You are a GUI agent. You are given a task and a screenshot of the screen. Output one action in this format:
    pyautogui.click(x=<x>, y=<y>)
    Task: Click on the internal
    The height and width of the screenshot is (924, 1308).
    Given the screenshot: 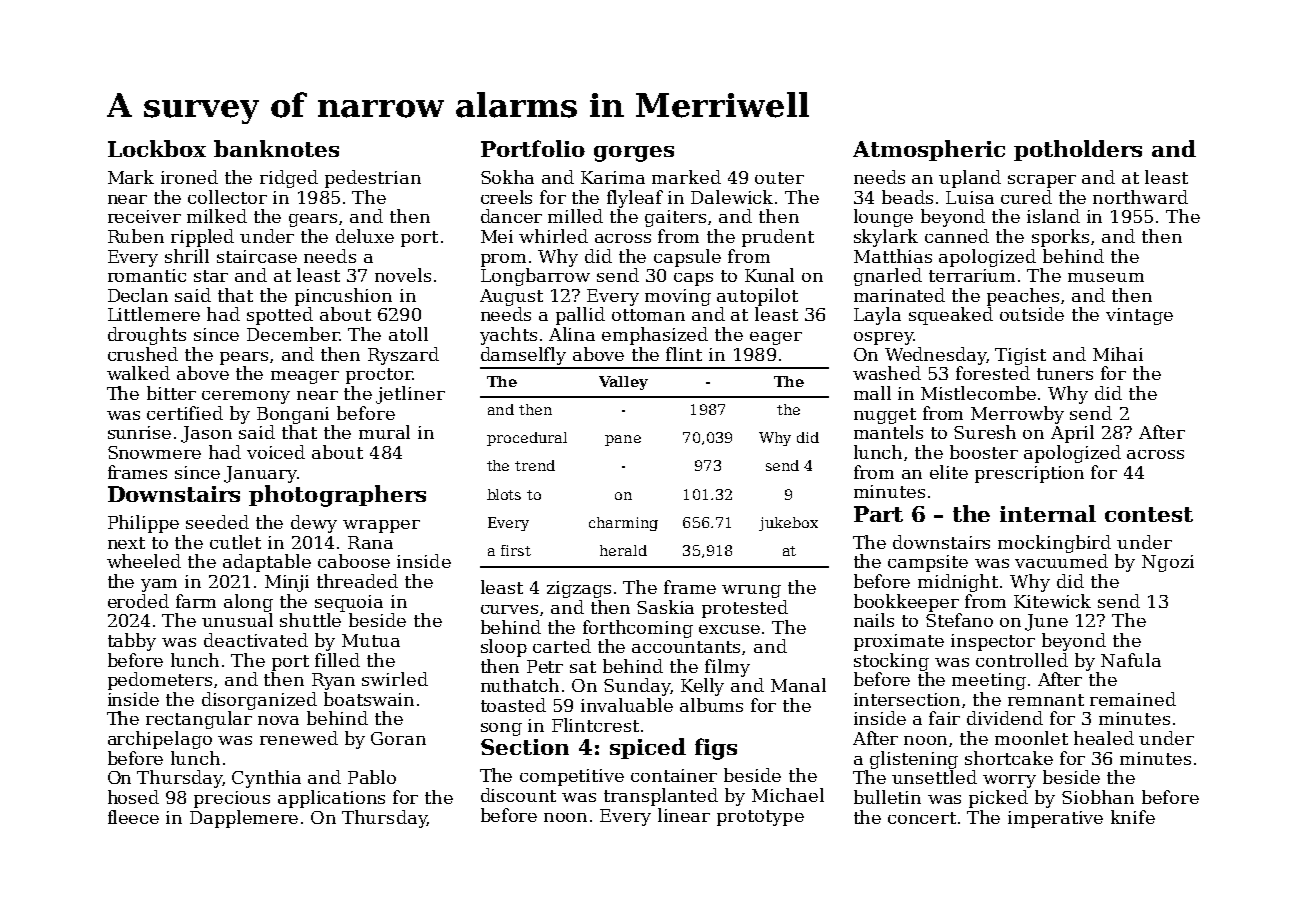 What is the action you would take?
    pyautogui.click(x=1048, y=513)
